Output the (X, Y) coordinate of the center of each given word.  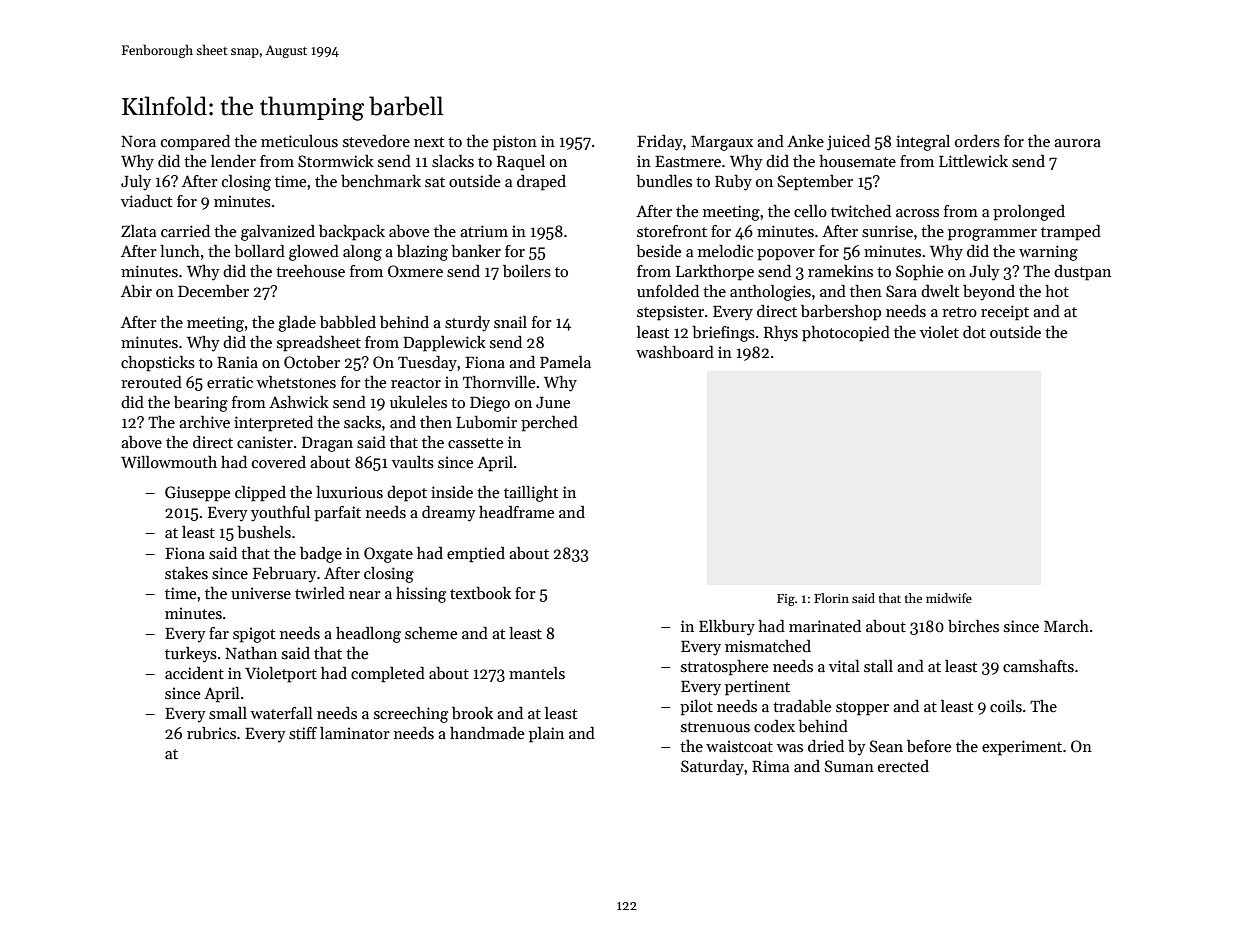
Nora (138, 141)
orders (977, 141)
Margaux (722, 143)
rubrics (211, 733)
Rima (770, 766)
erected (903, 766)
